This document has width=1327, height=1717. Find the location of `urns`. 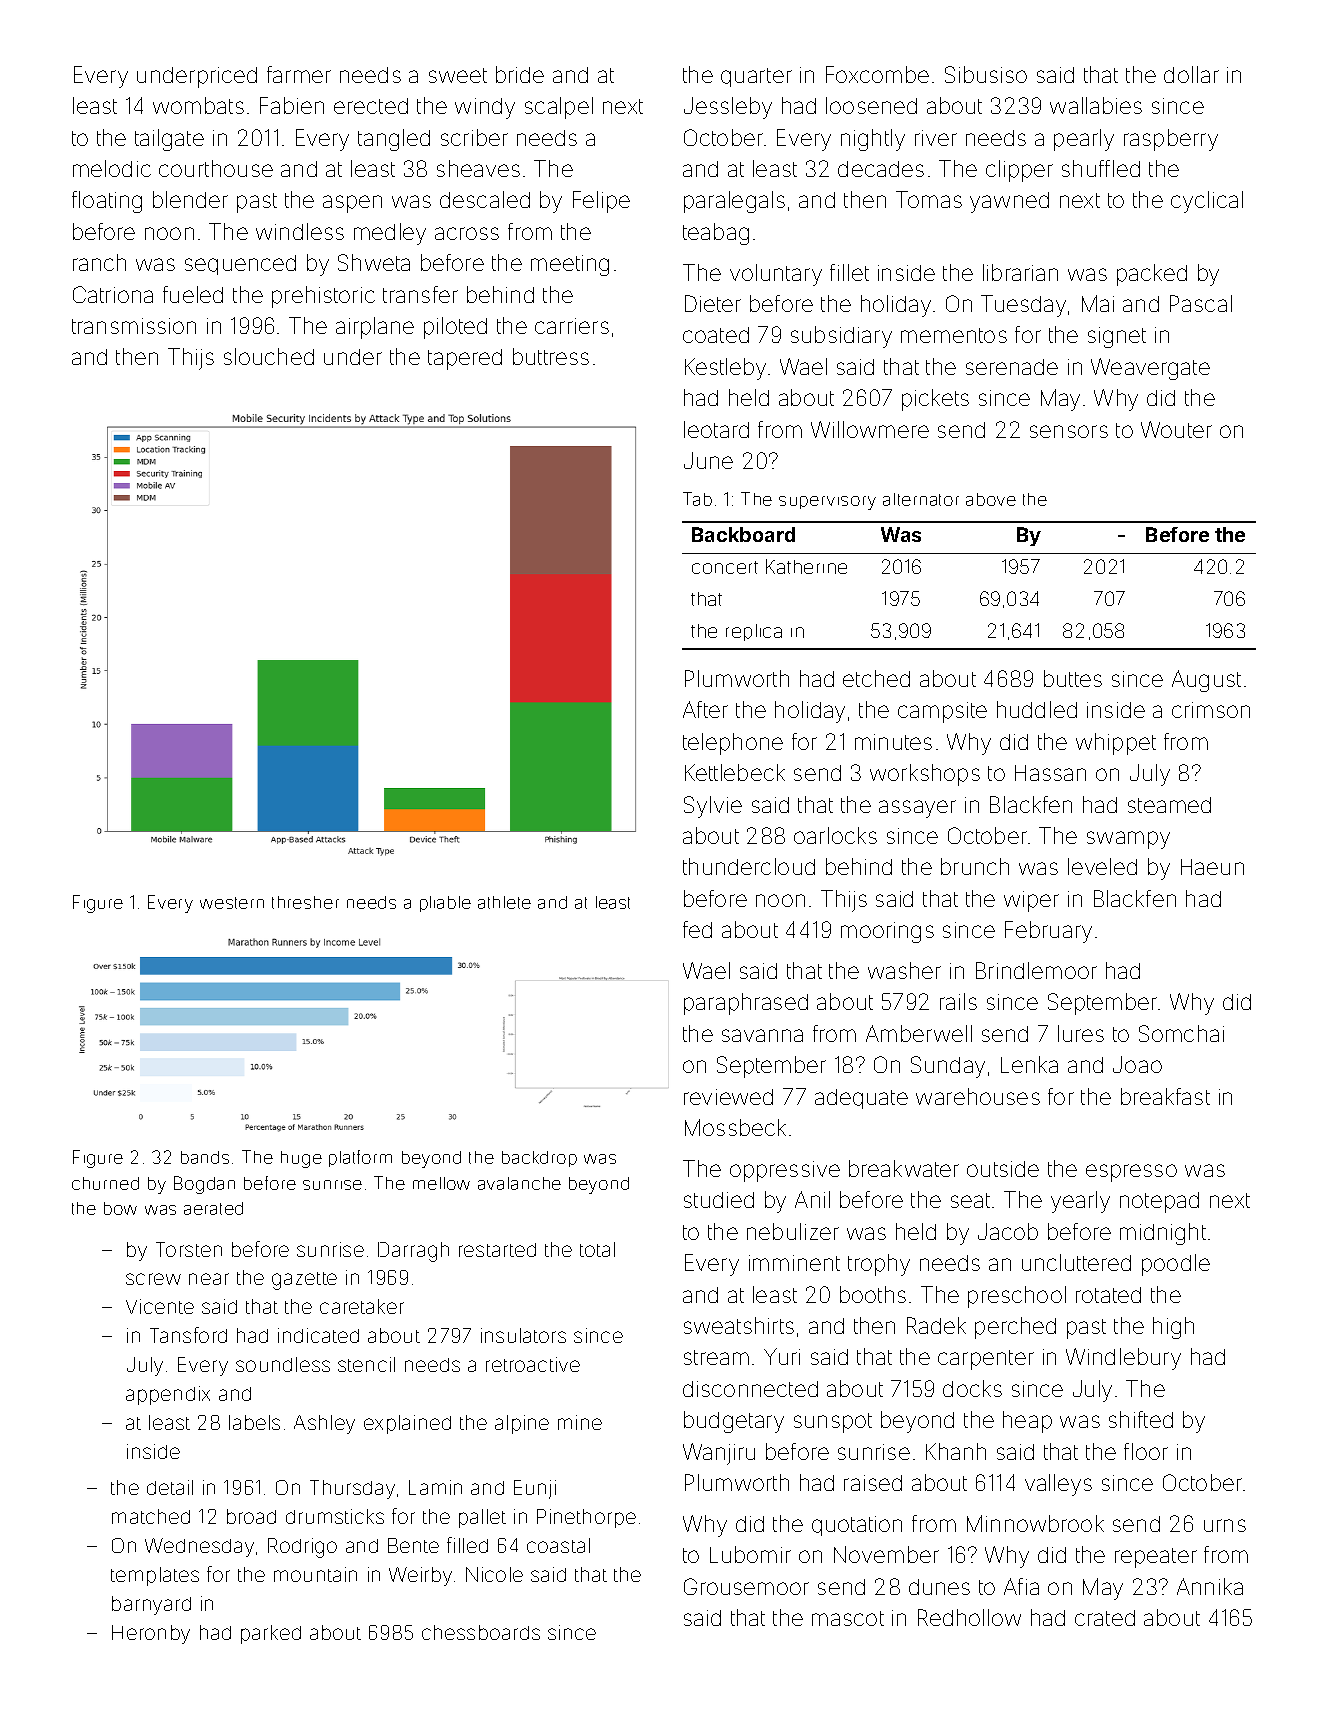

urns is located at coordinates (1225, 1525).
